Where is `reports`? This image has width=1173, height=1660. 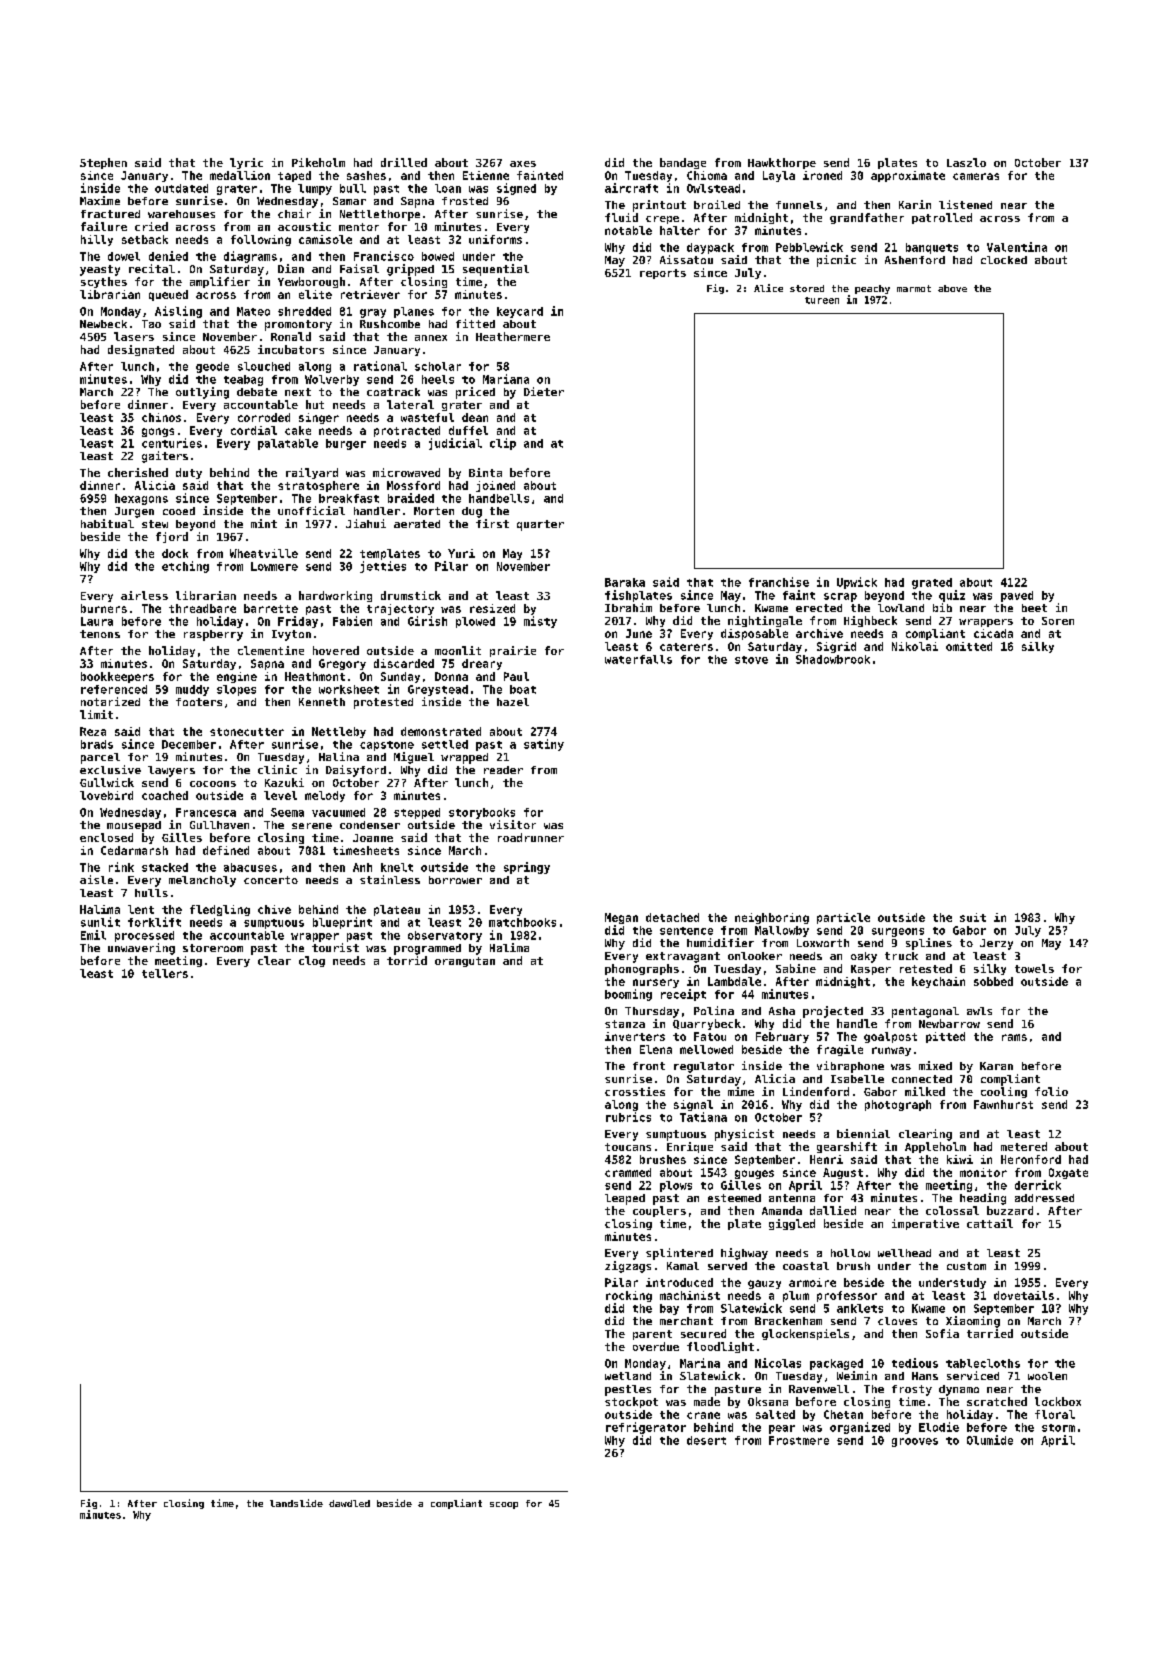 reports is located at coordinates (663, 274).
